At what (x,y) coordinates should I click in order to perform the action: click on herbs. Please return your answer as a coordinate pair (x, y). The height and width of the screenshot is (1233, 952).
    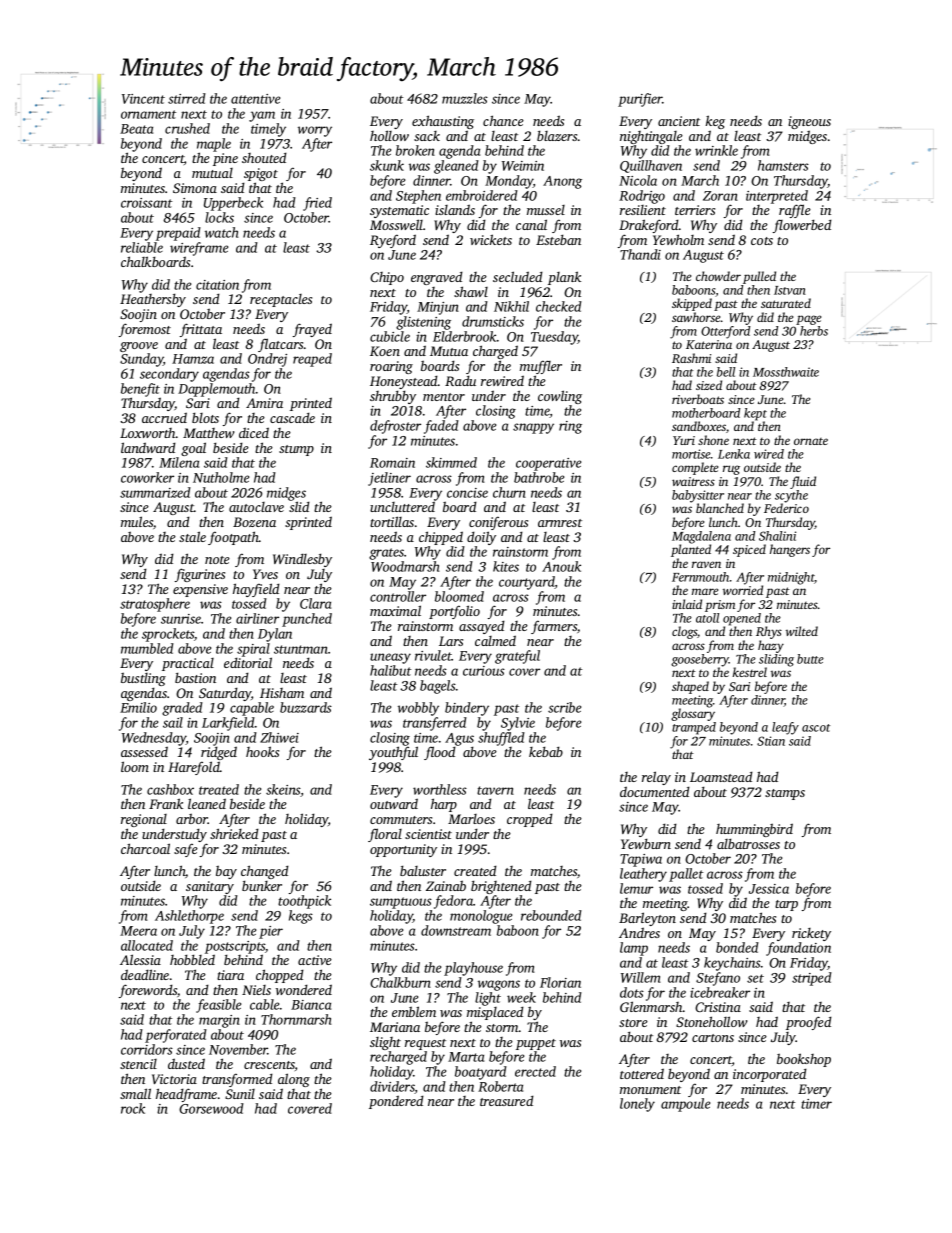
    Looking at the image, I should click on (814, 331).
